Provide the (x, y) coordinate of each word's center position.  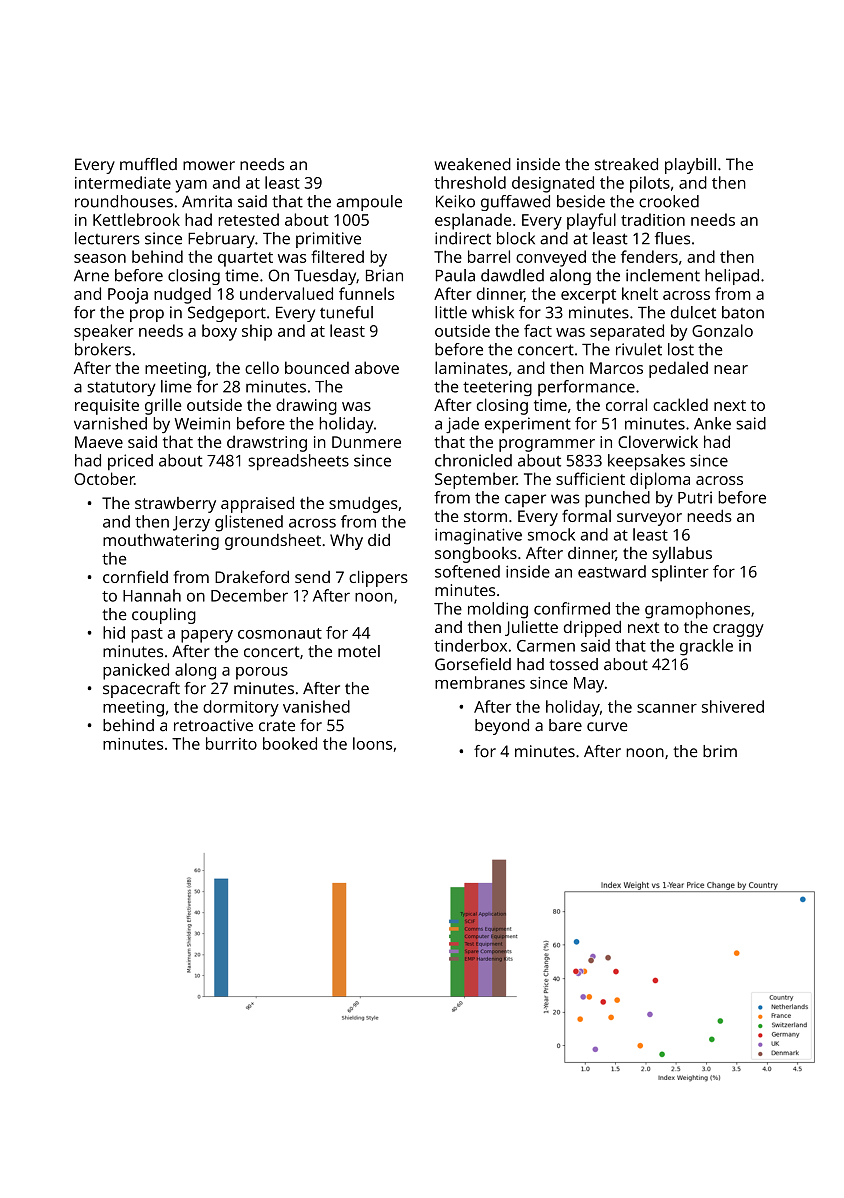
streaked (626, 164)
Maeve (99, 442)
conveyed (551, 258)
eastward (612, 571)
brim (720, 751)
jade (462, 425)
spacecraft (141, 690)
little (451, 312)
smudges (363, 505)
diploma (660, 480)
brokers (103, 349)
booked (290, 743)
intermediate (123, 182)
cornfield (135, 576)
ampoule (369, 203)
